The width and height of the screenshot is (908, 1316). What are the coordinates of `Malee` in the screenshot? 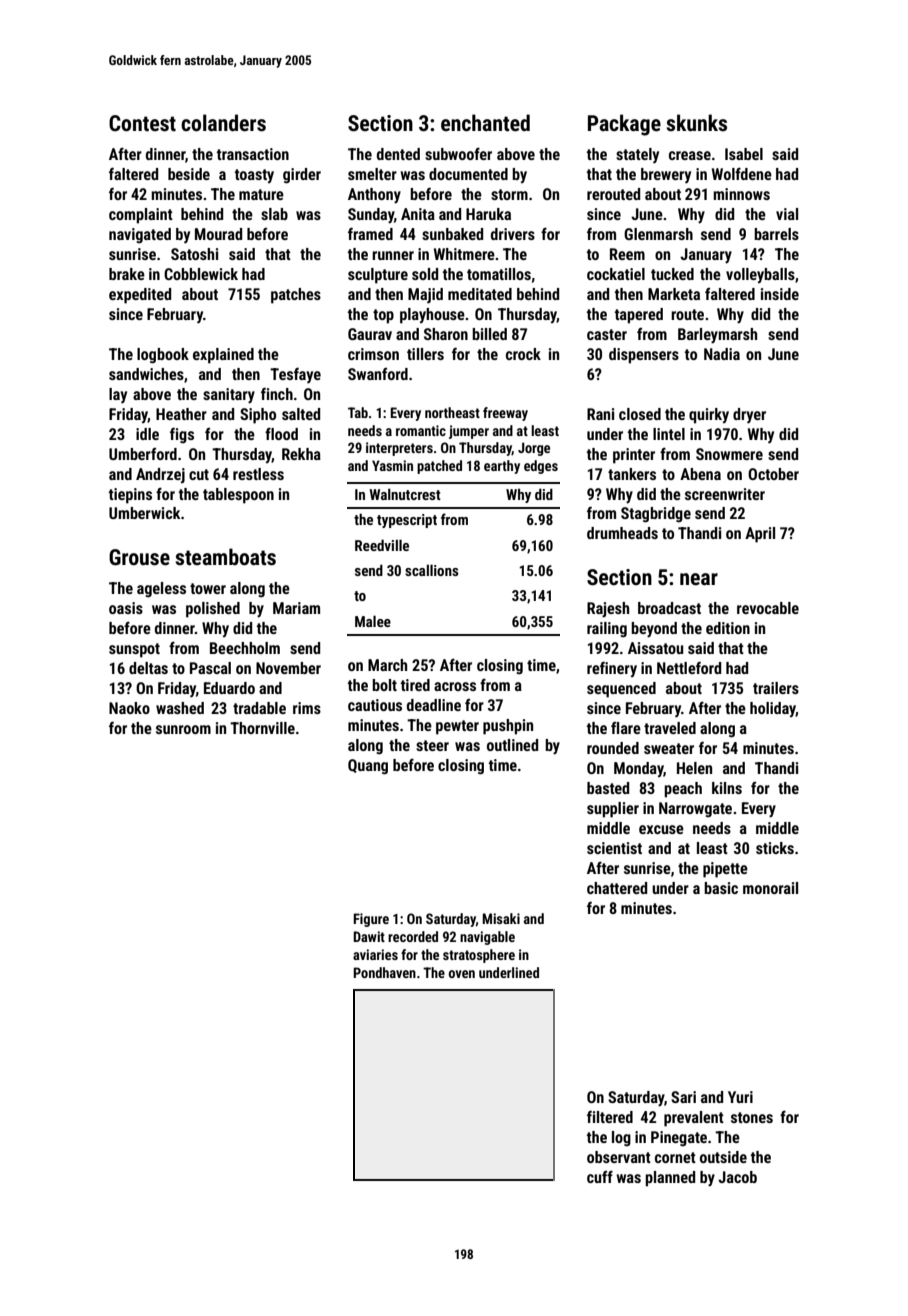 It's located at (373, 621).
